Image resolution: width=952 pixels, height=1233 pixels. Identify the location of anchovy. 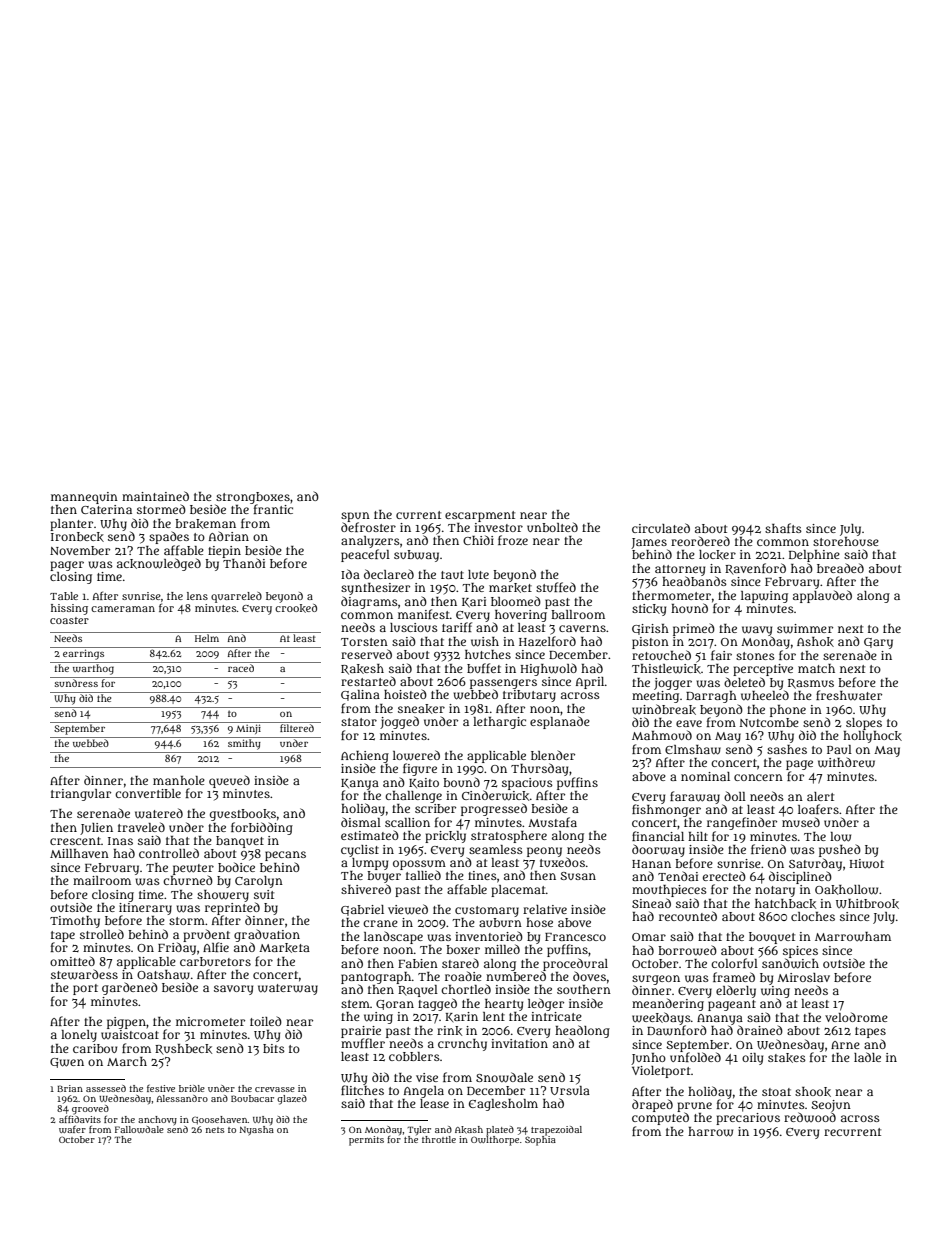
(157, 1120).
